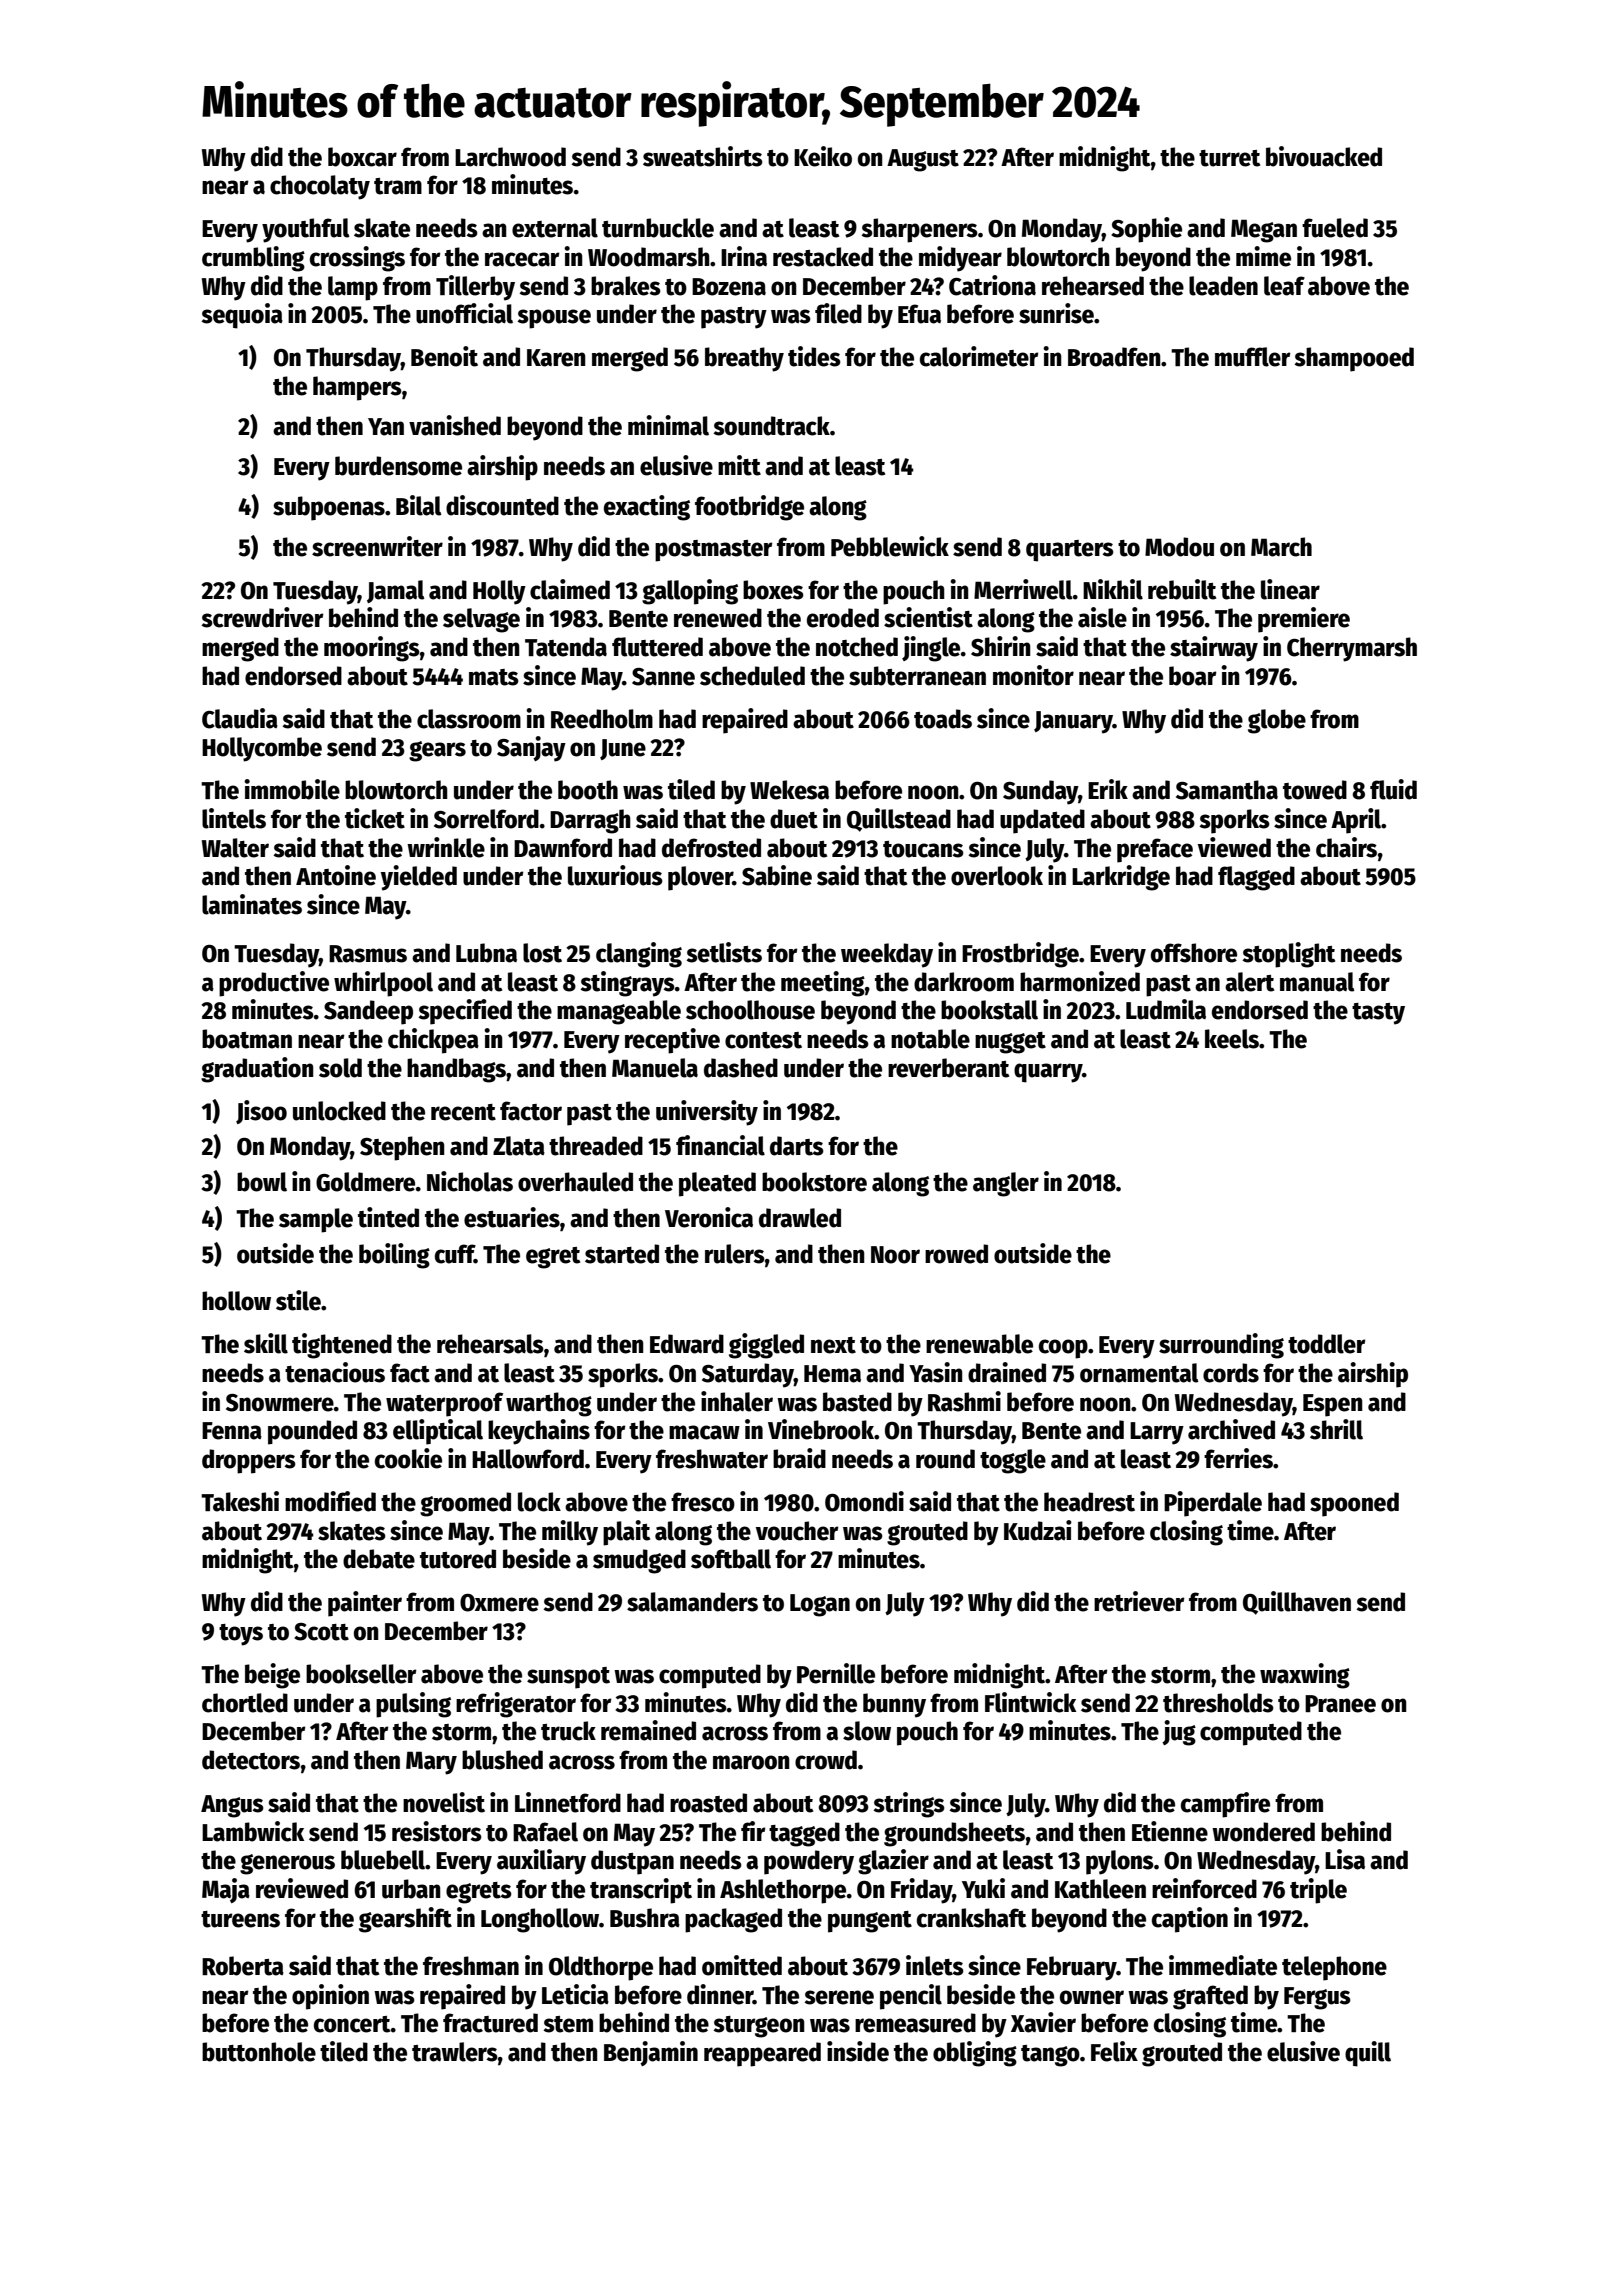 The image size is (1620, 2292). I want to click on boxes, so click(773, 590).
